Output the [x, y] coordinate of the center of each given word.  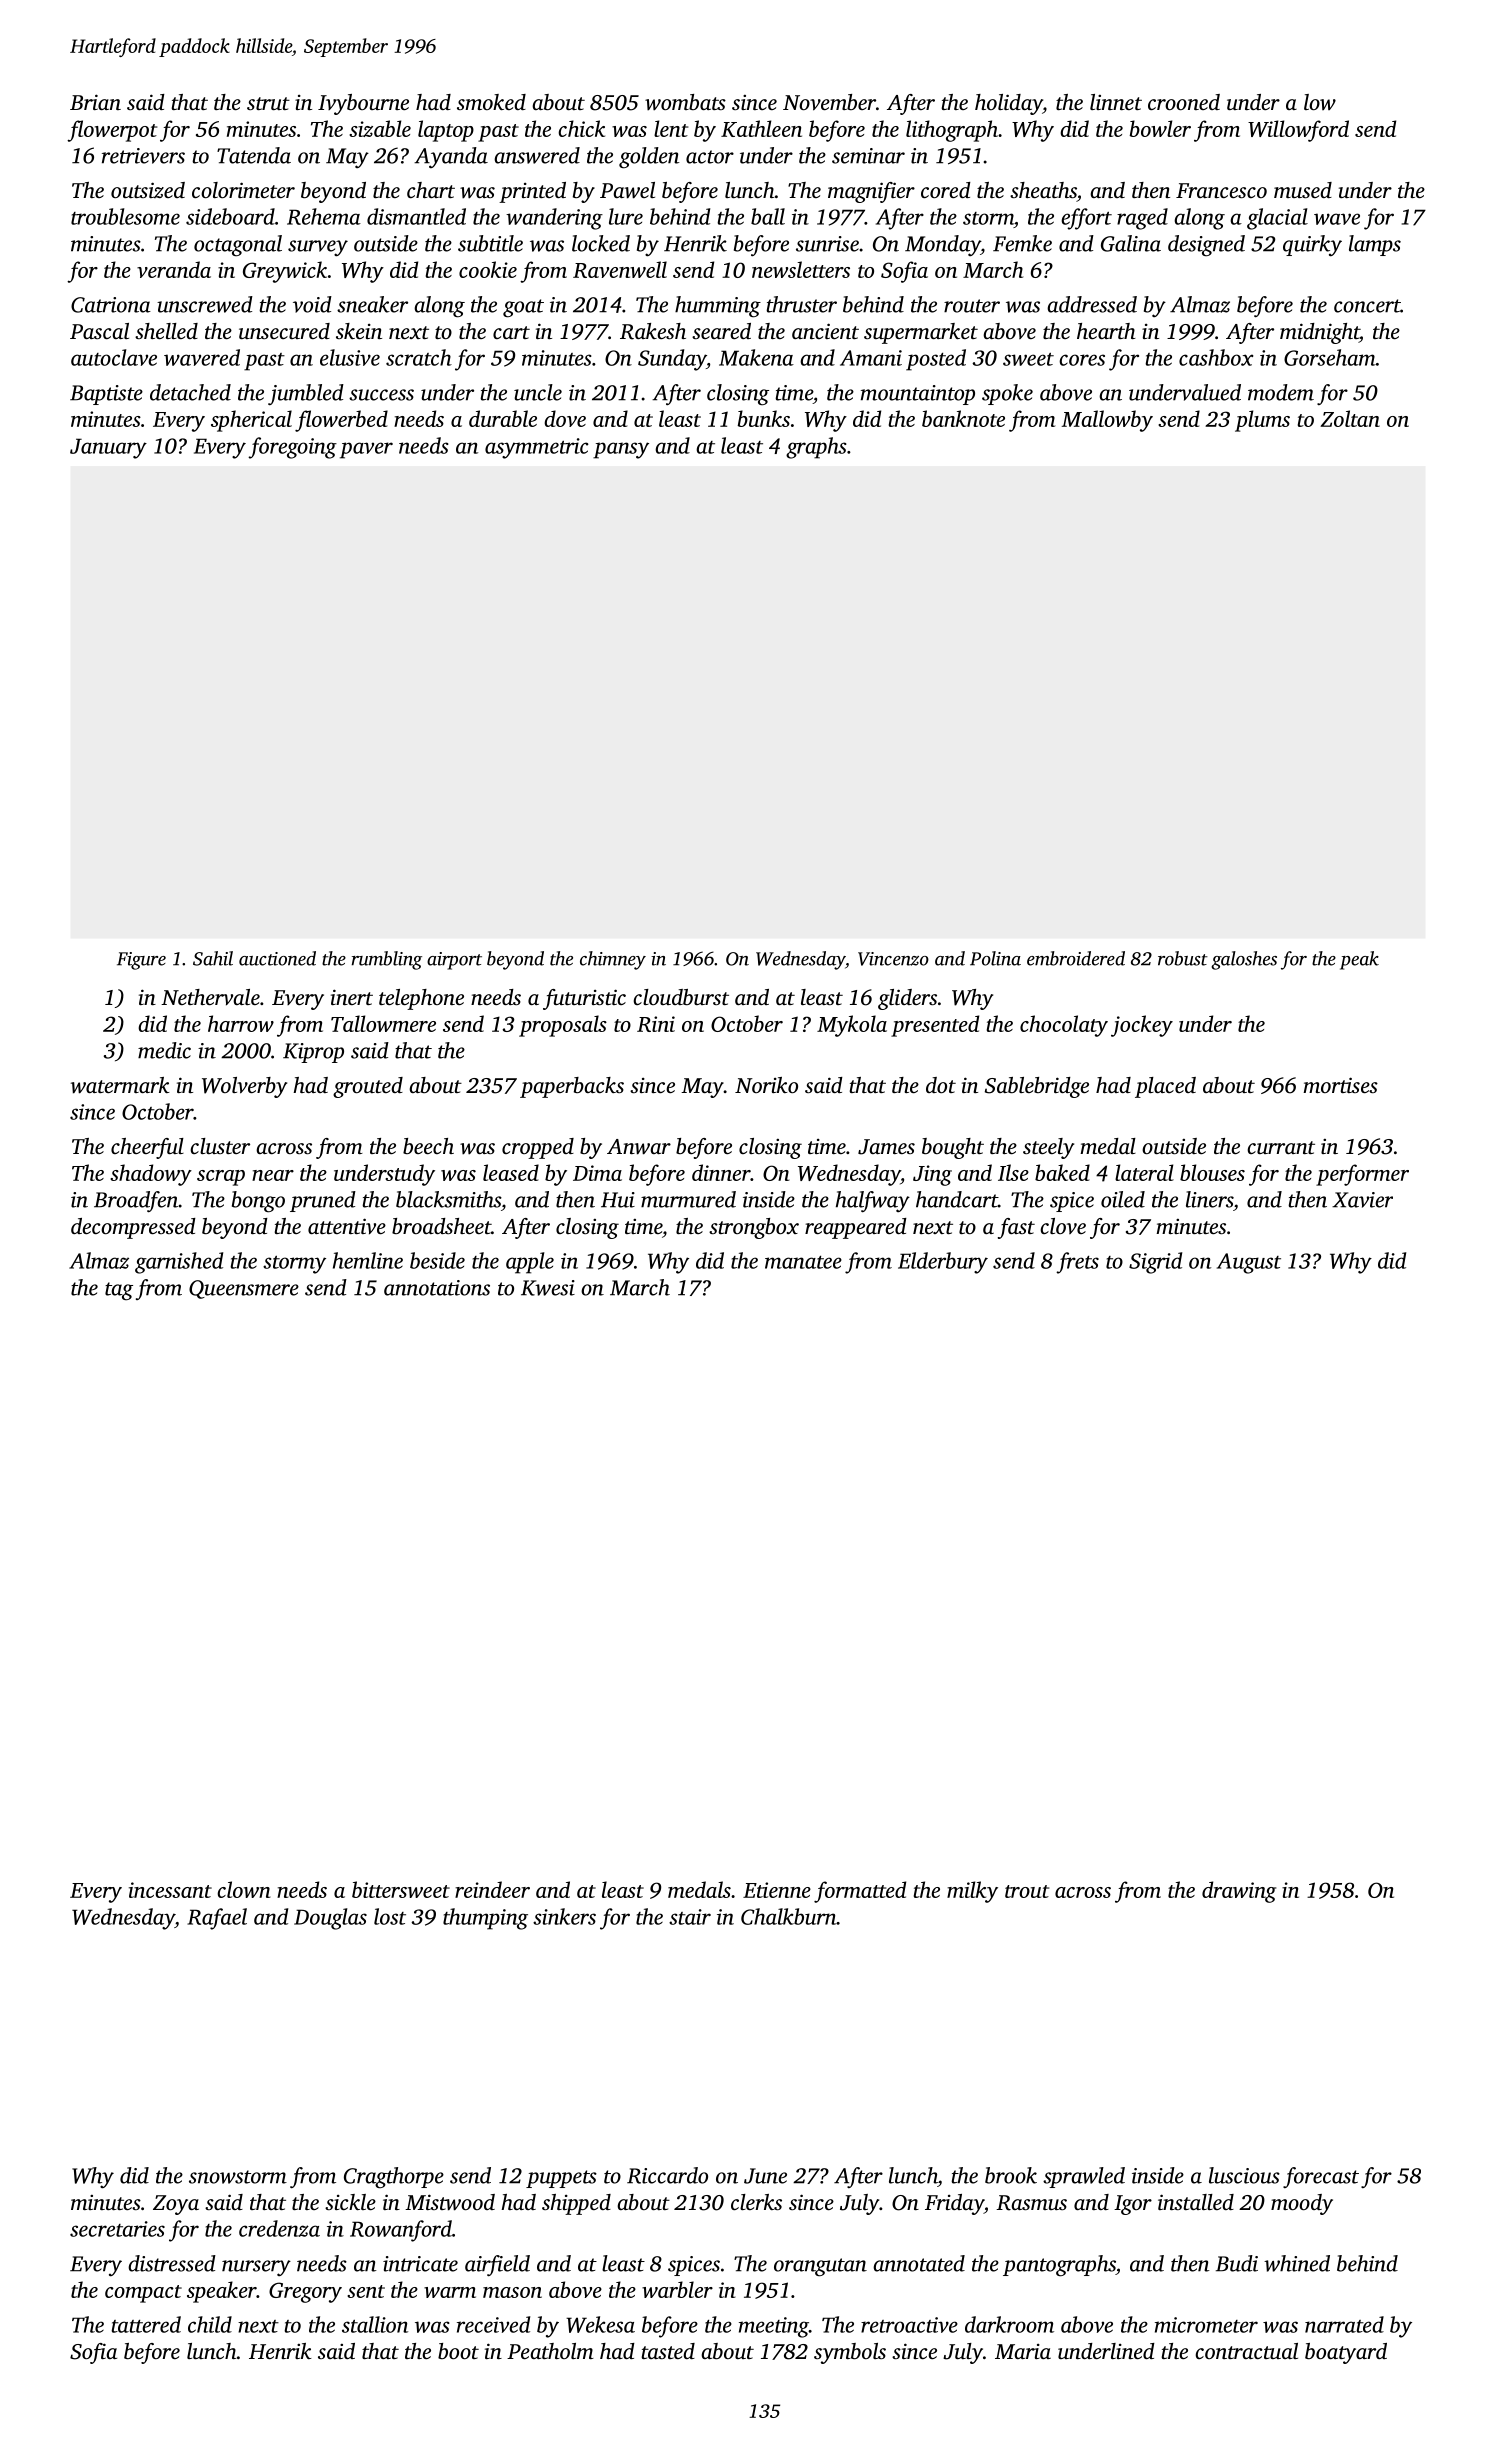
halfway [873, 1201]
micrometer [1206, 2325]
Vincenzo [893, 959]
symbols [850, 2353]
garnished [179, 1263]
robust [1183, 958]
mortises [1340, 1085]
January [108, 448]
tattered [146, 2324]
